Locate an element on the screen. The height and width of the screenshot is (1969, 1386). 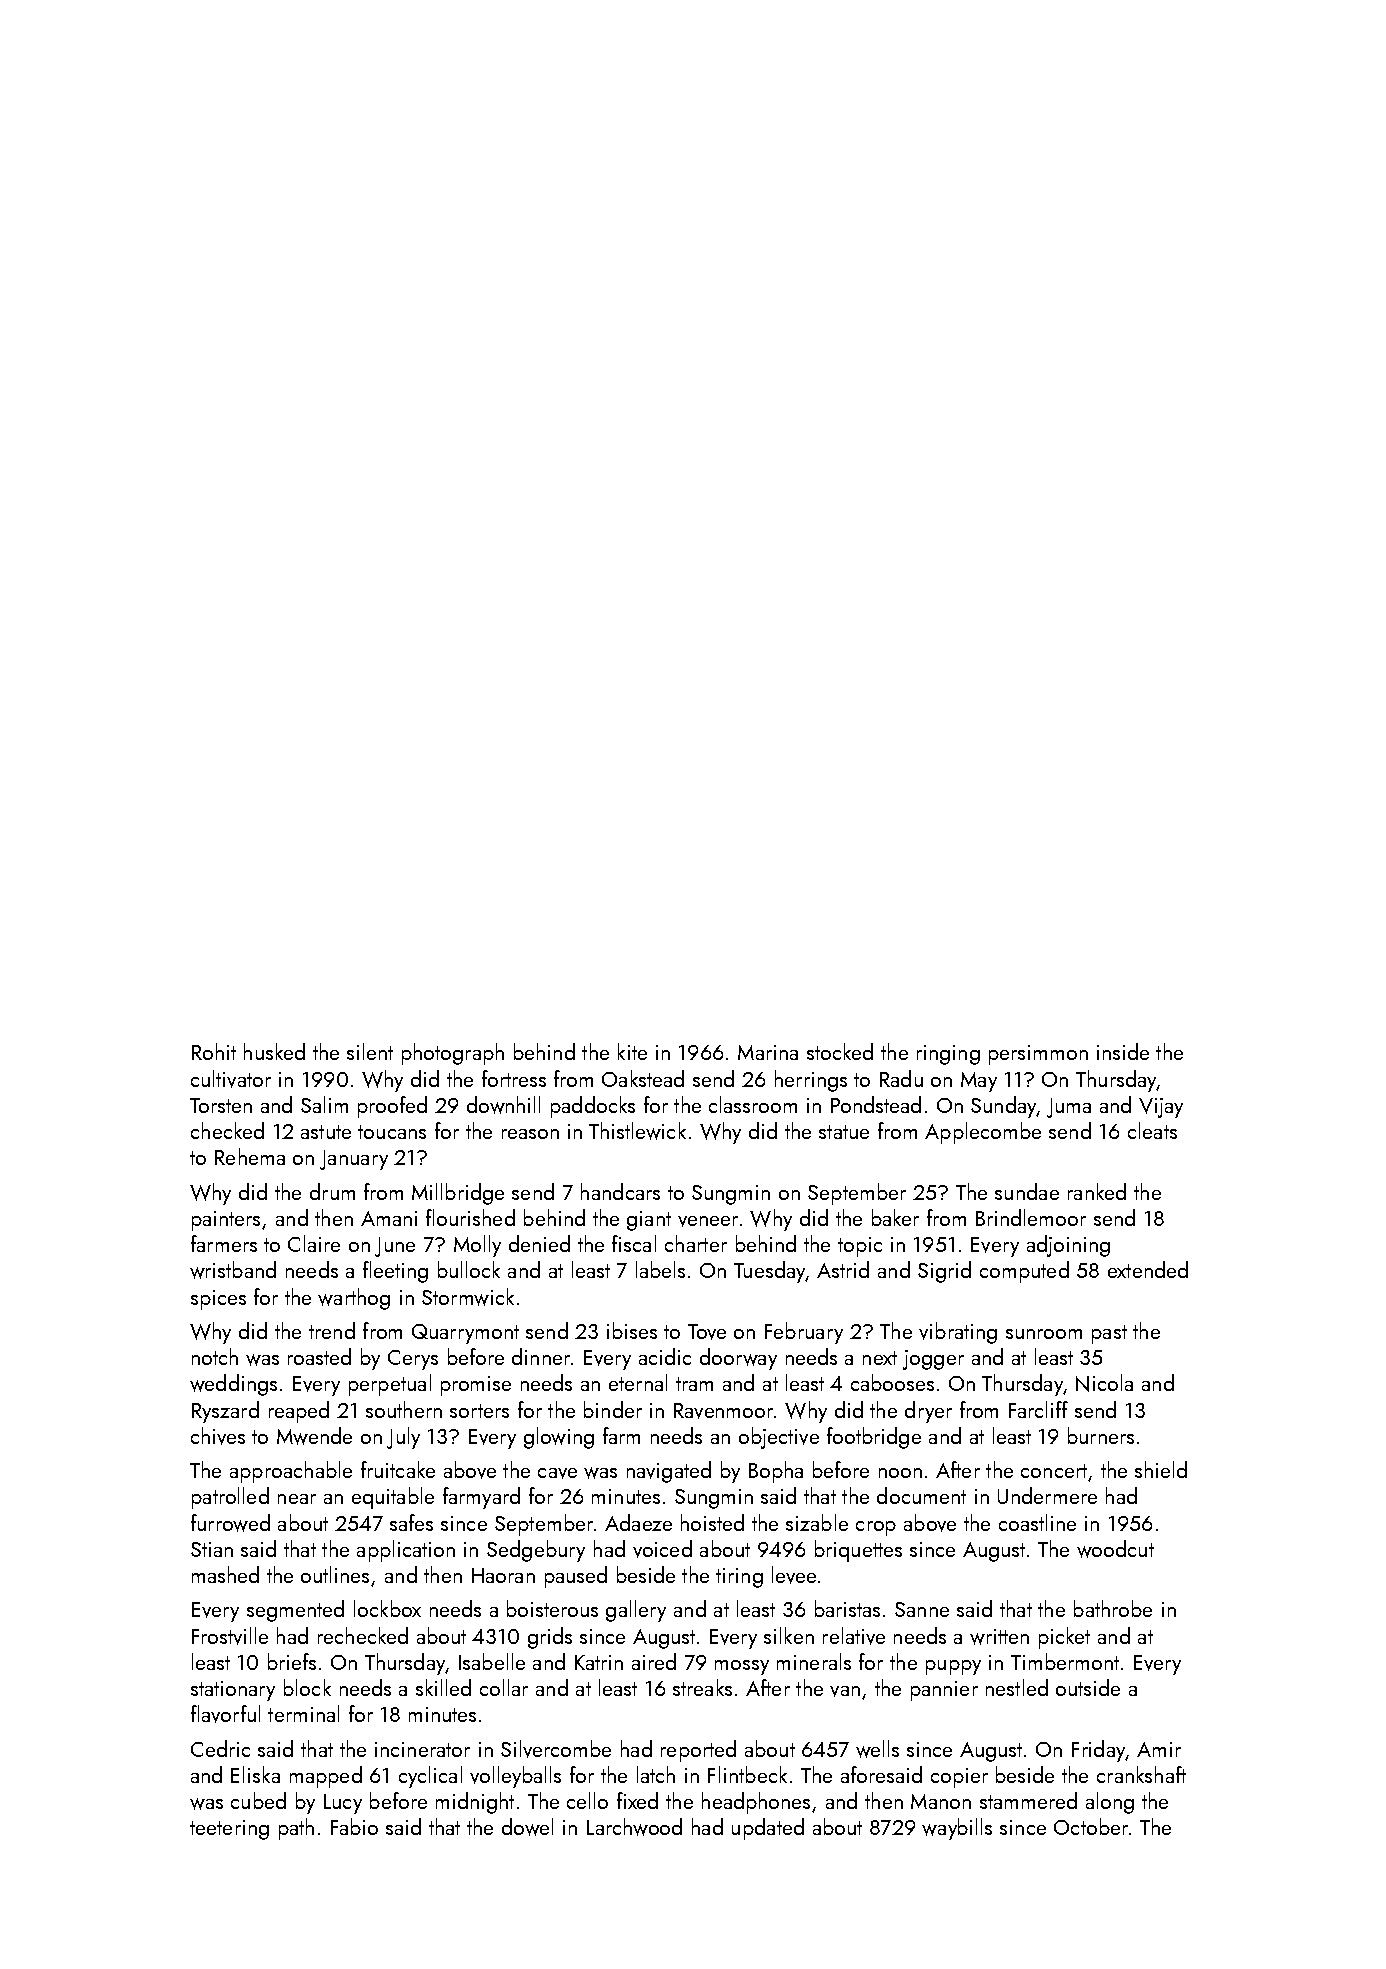
roasted is located at coordinates (319, 1356).
